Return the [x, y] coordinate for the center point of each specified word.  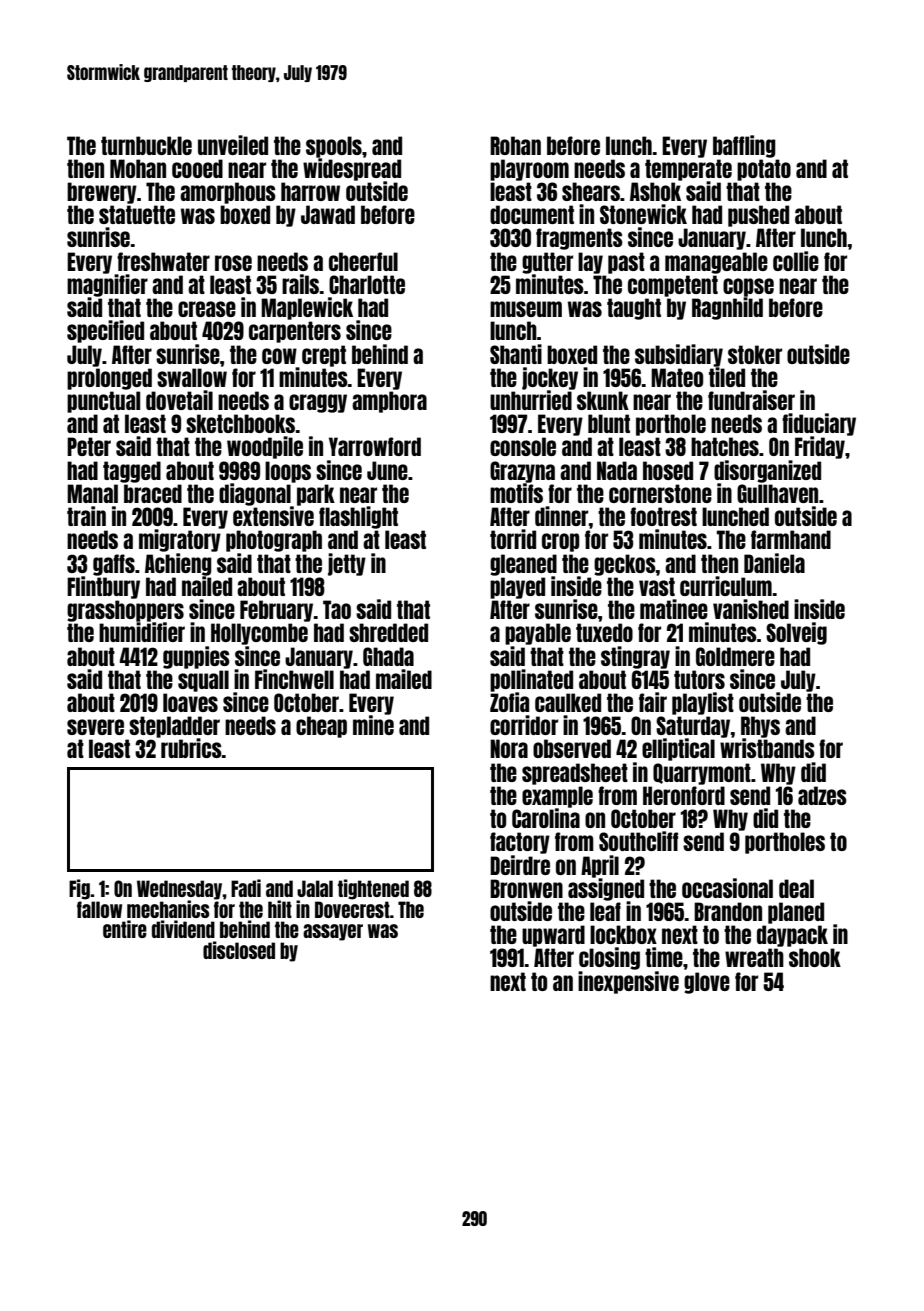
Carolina [546, 818]
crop [561, 542]
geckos [625, 565]
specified [105, 331]
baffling [744, 146]
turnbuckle [146, 145]
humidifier [142, 632]
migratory [180, 540]
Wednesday [180, 890]
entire [125, 929]
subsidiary [679, 355]
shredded [388, 632]
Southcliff [638, 841]
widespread [352, 169]
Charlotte [367, 284]
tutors [699, 679]
